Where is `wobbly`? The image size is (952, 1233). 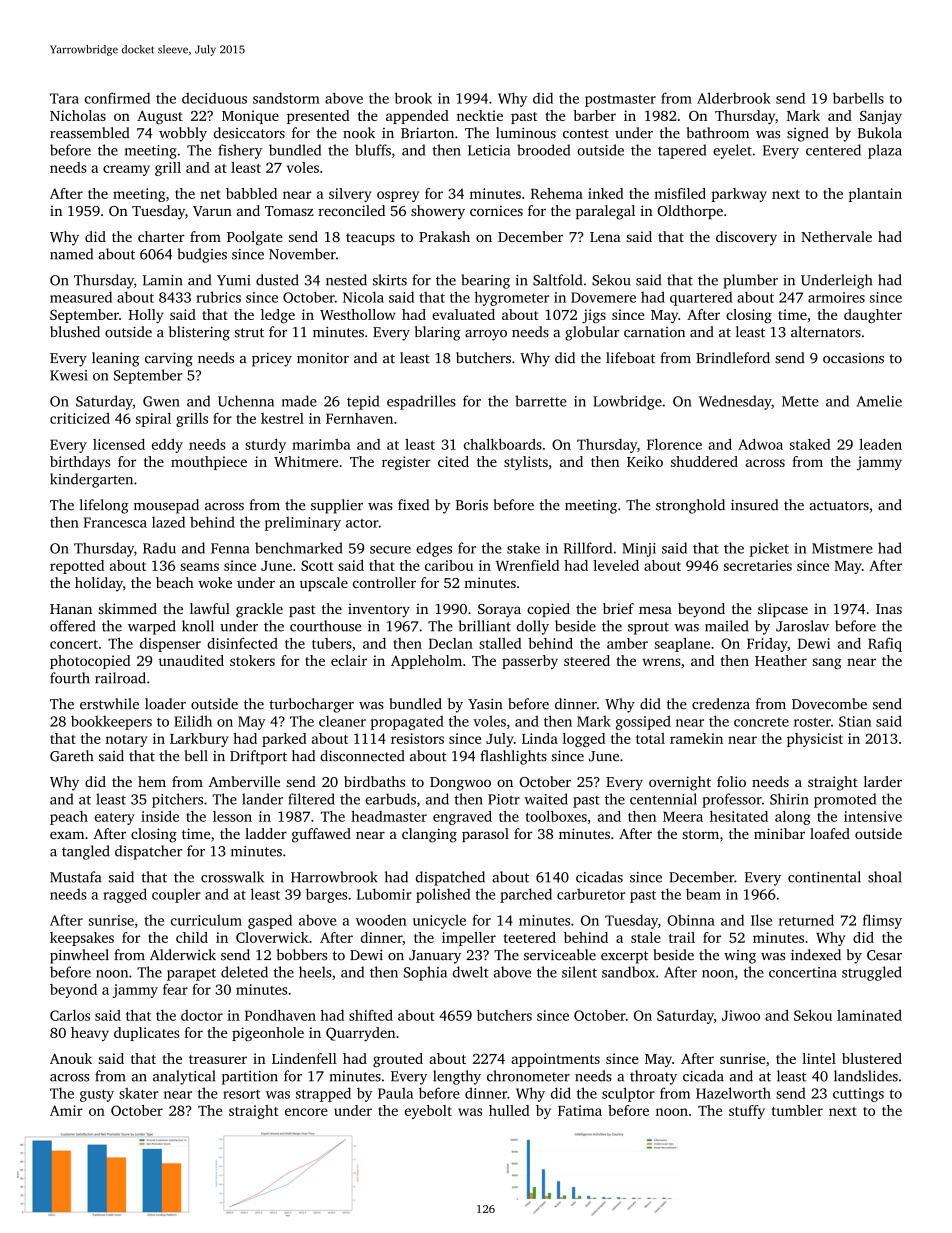 wobbly is located at coordinates (183, 134).
